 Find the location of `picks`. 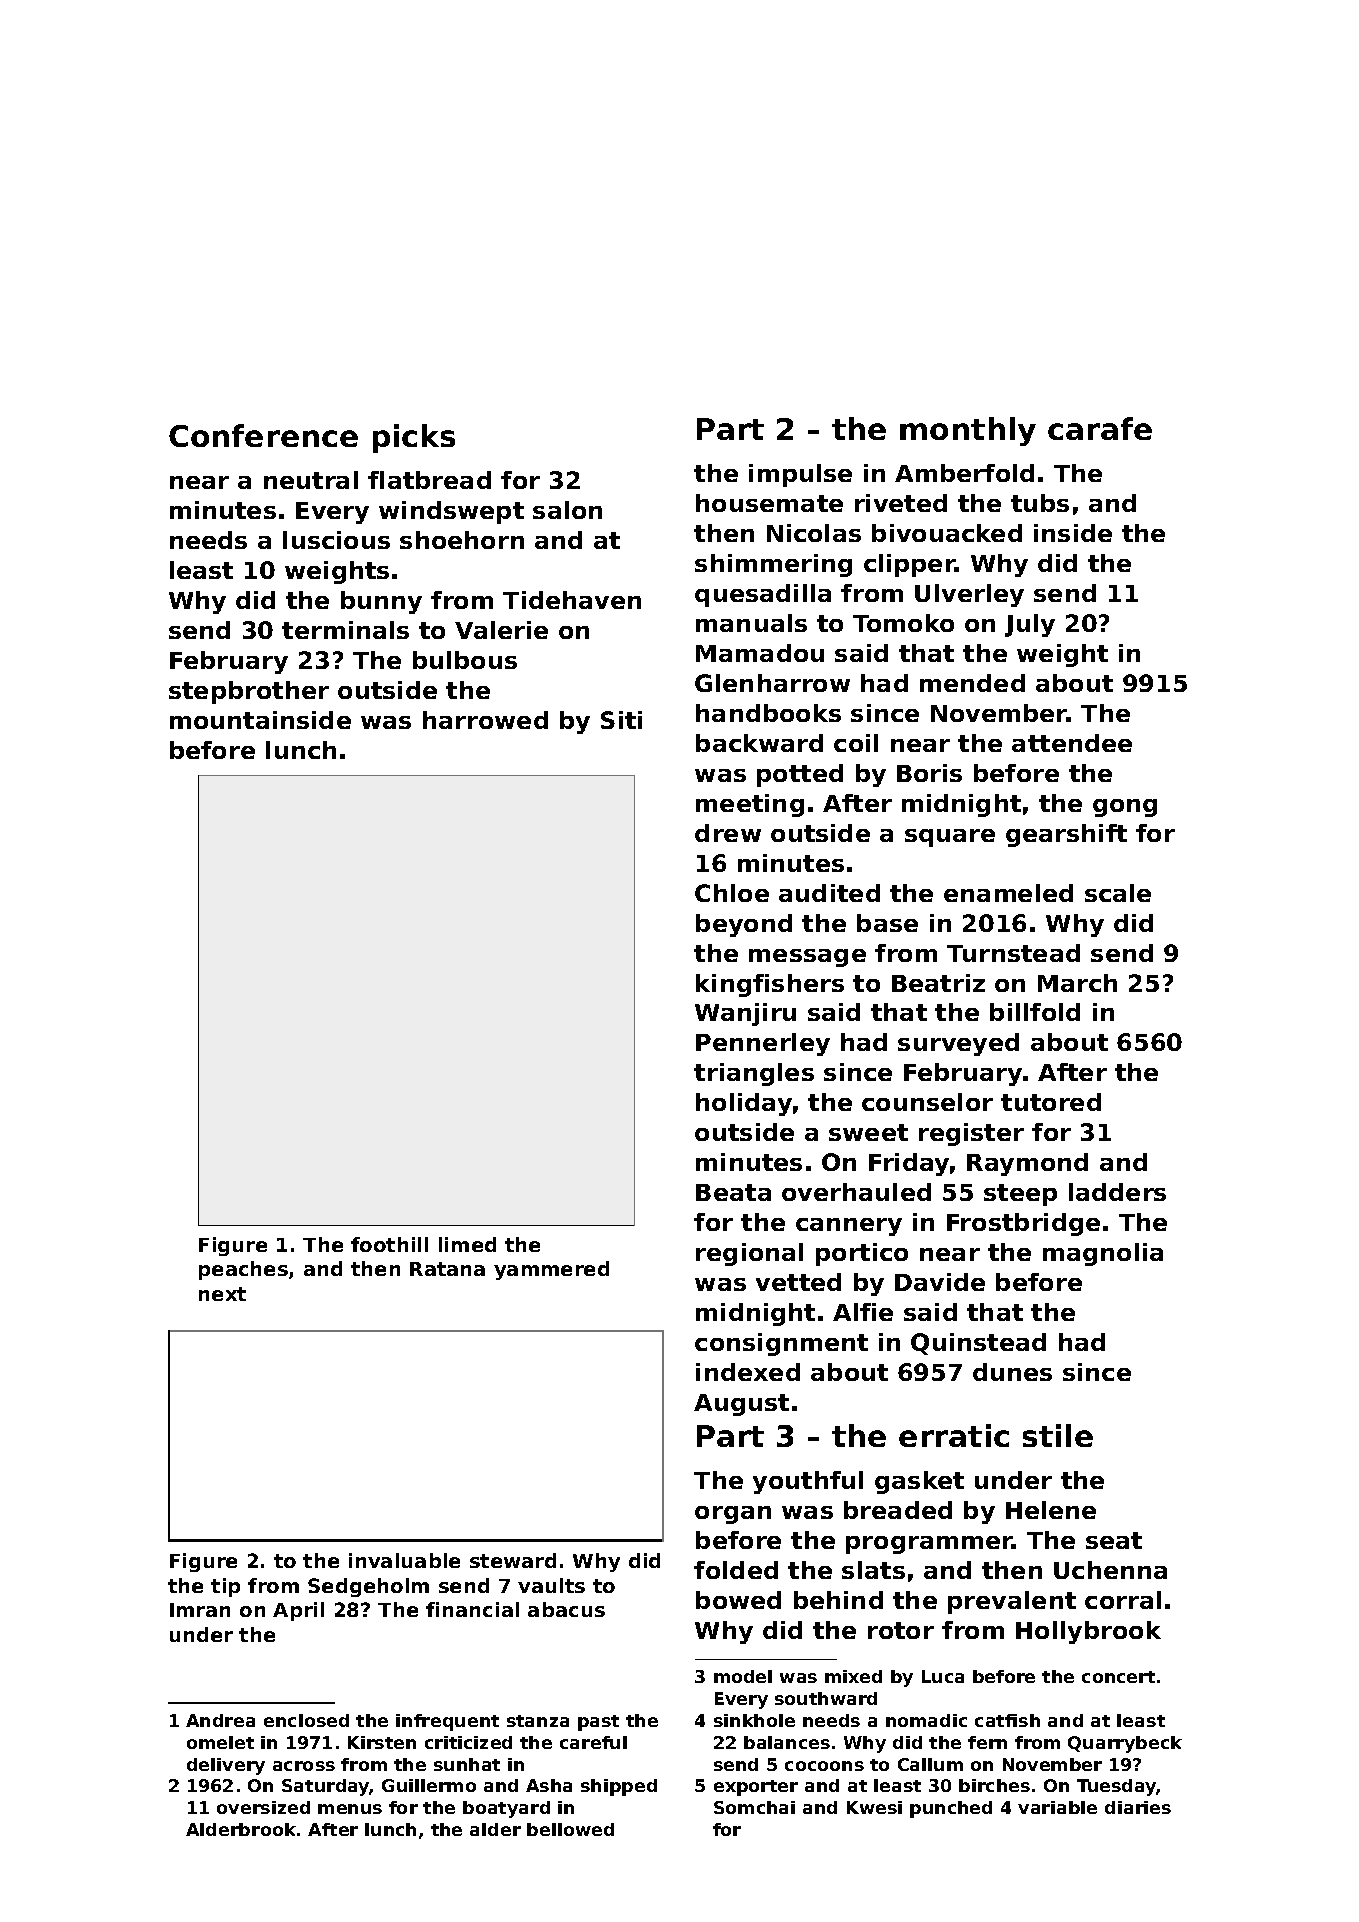

picks is located at coordinates (414, 438).
